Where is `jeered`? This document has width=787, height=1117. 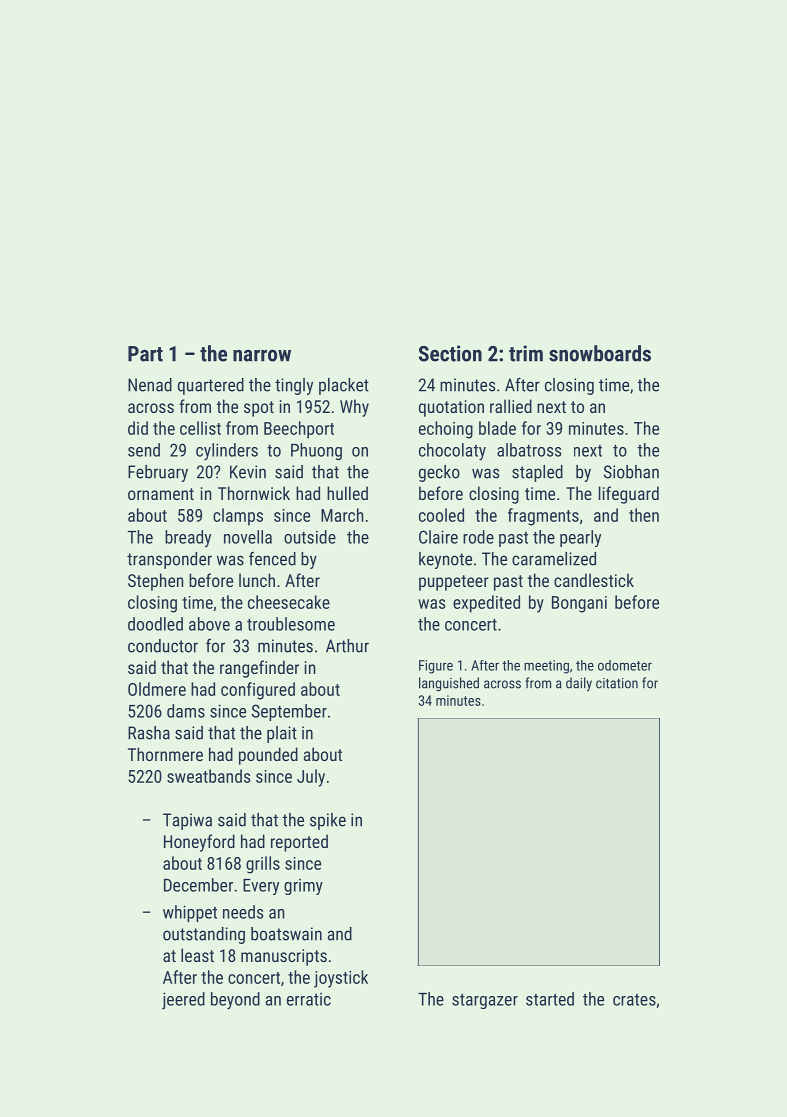 jeered is located at coordinates (183, 1001).
